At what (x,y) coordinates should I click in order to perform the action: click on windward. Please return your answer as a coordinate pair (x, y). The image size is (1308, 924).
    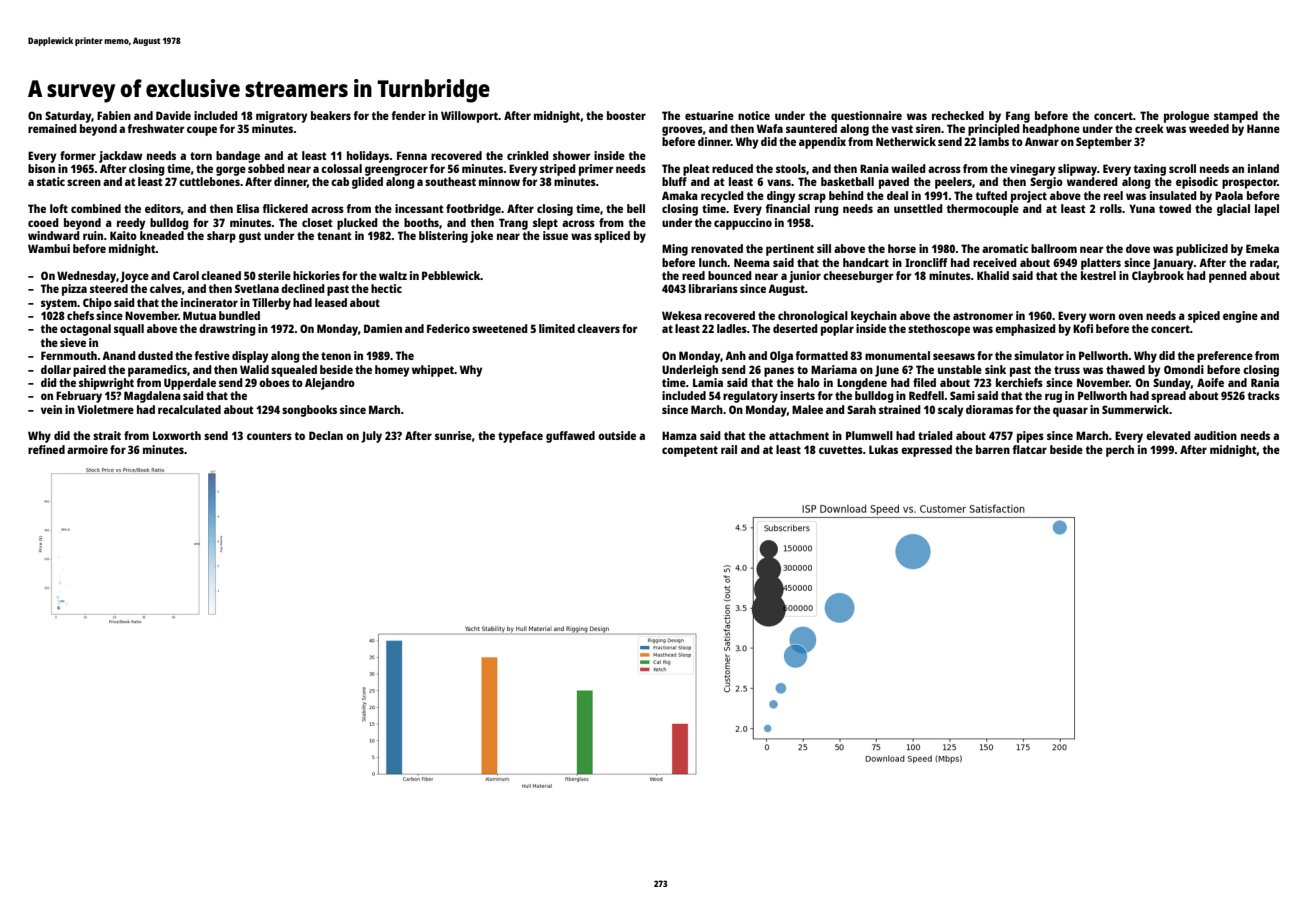
    Looking at the image, I should click on (54, 235).
